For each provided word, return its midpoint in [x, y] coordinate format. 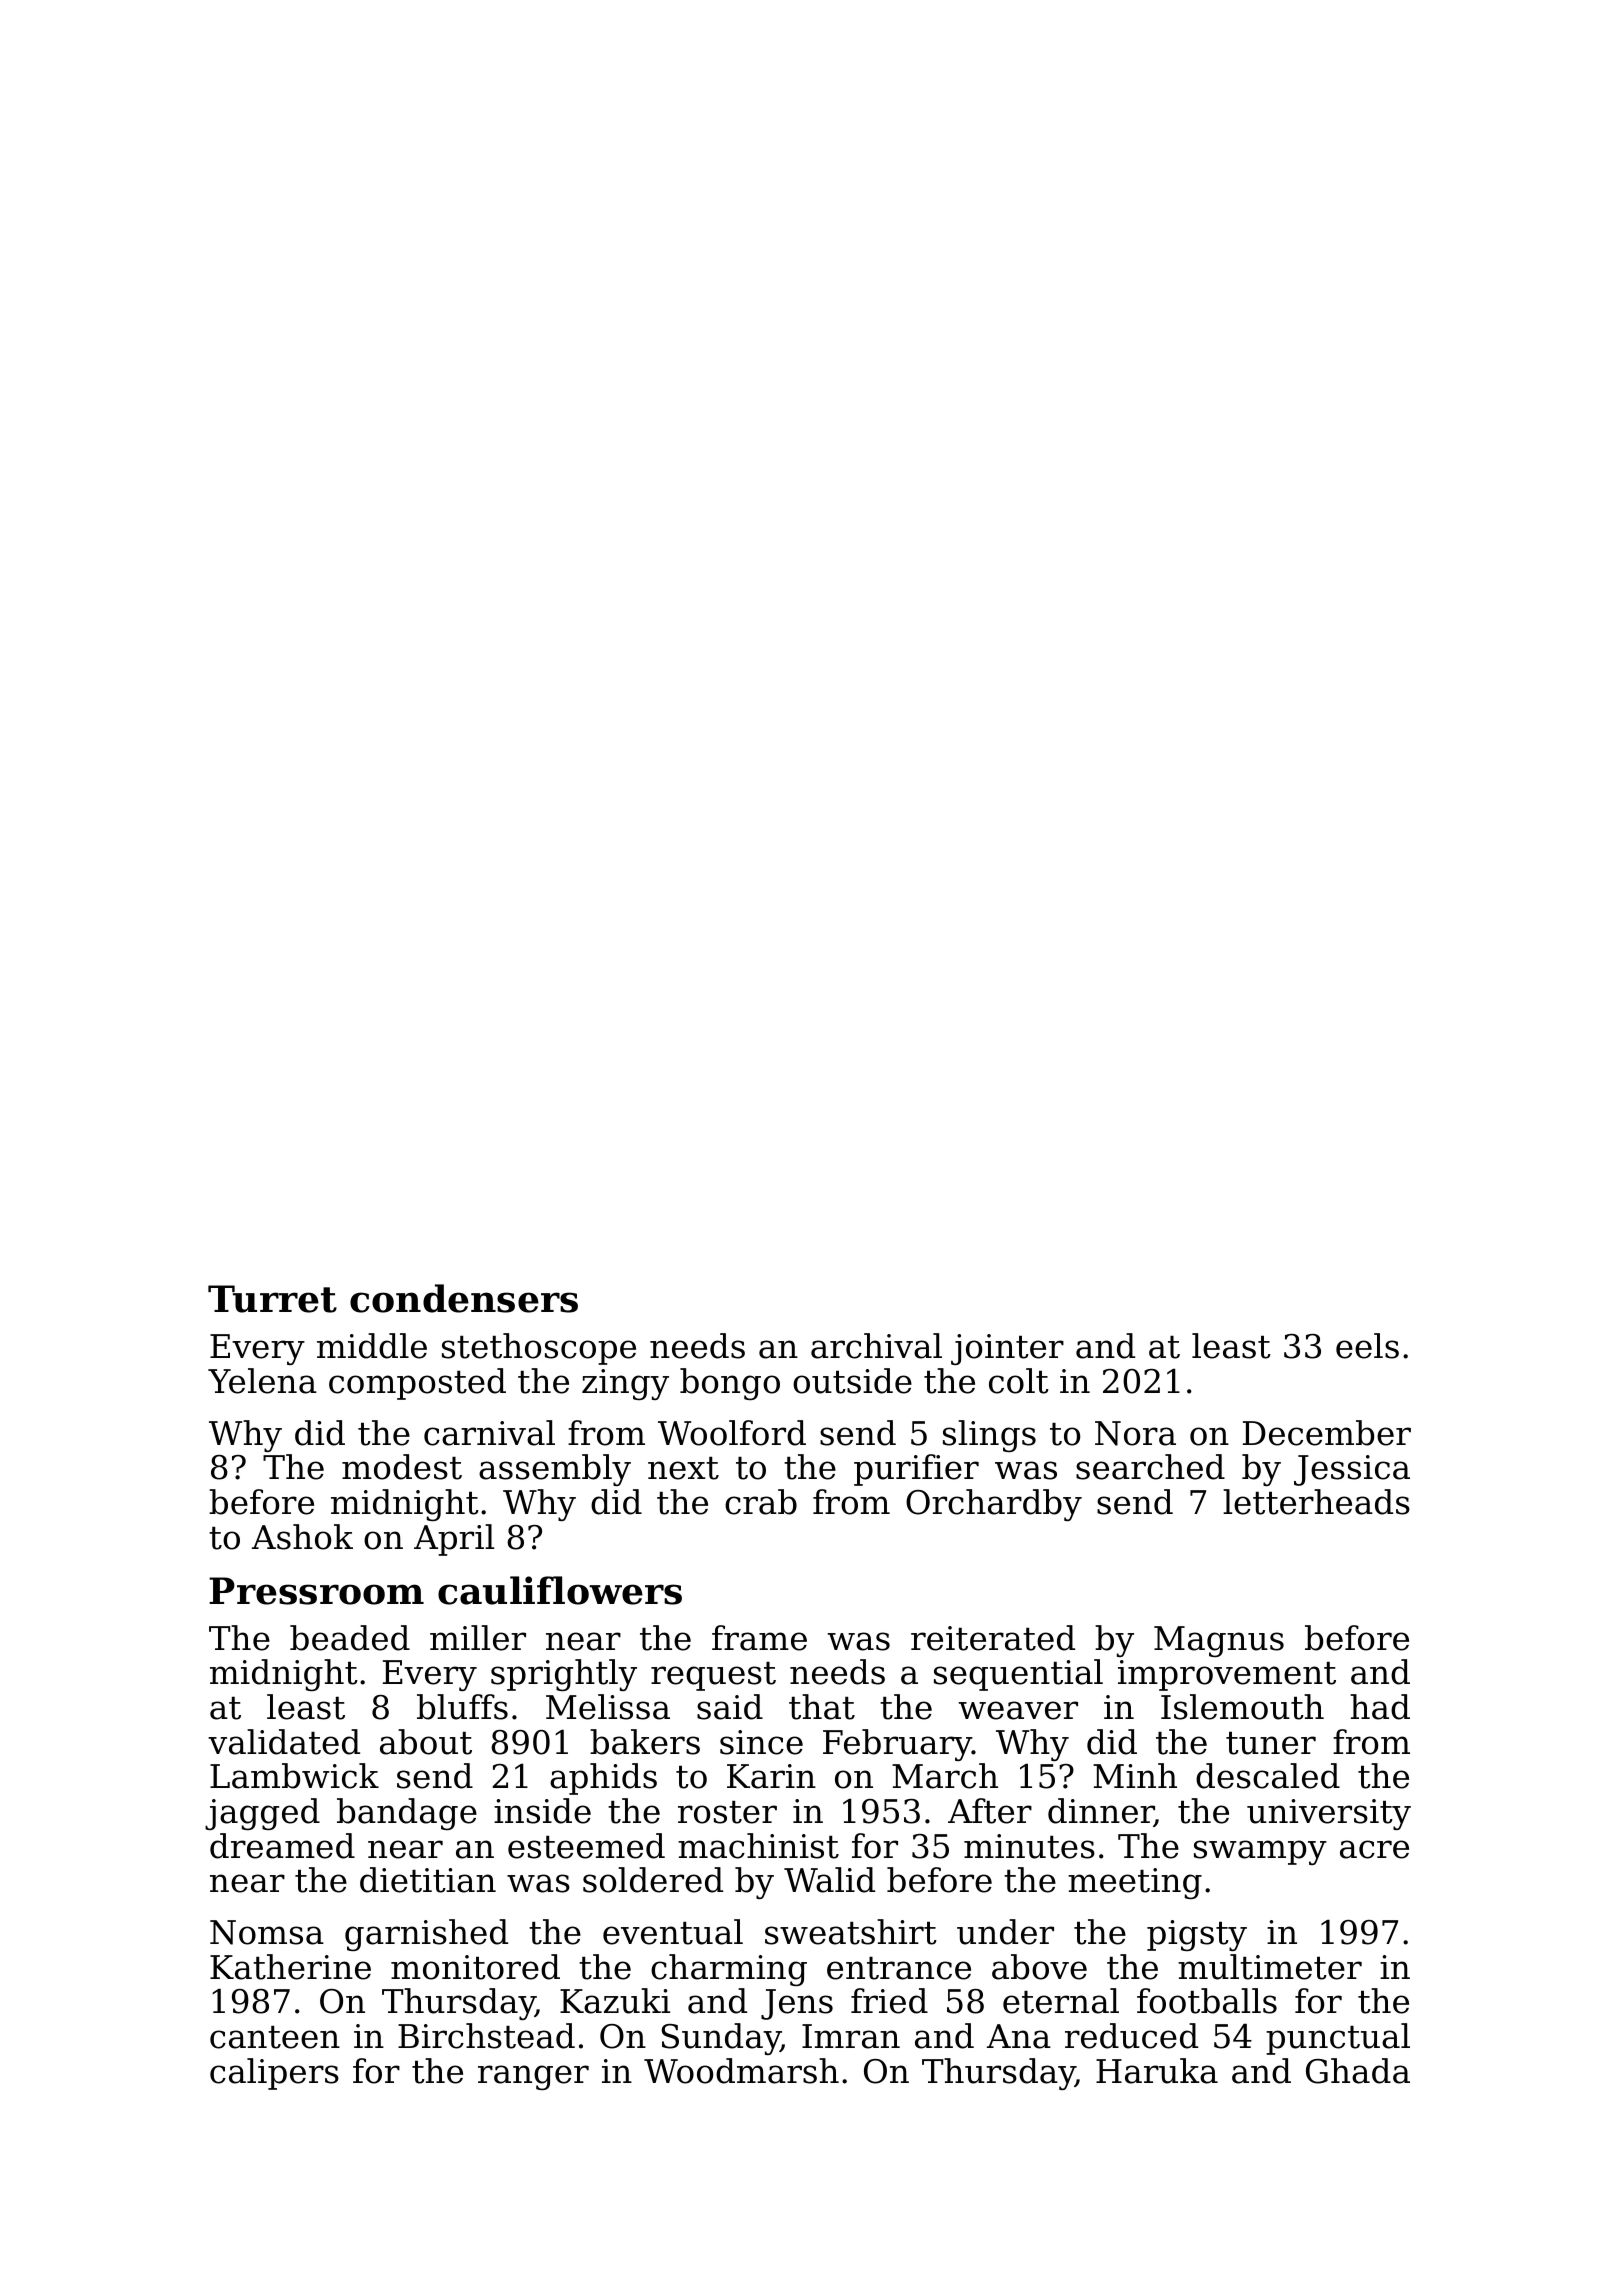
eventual [673, 1932]
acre [1374, 1849]
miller [478, 1638]
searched [1150, 1467]
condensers [464, 1298]
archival [876, 1346]
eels [1367, 1346]
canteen [275, 2037]
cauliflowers [560, 1590]
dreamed [282, 1846]
